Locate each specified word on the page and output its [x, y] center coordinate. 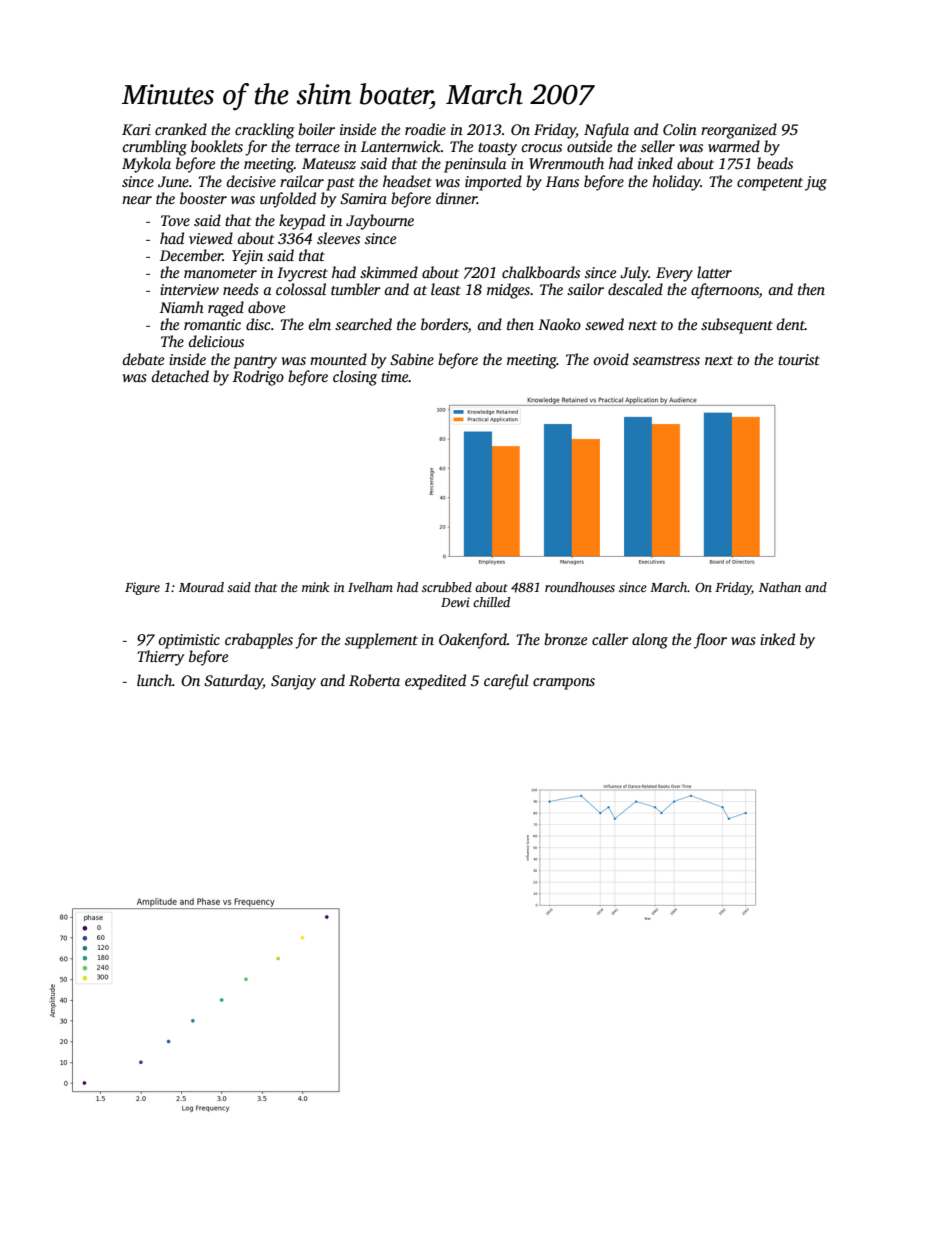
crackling [265, 131]
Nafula [606, 131]
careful [506, 682]
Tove [175, 220]
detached [180, 376]
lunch [154, 680]
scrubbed [447, 587]
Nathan [780, 587]
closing [355, 378]
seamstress [666, 360]
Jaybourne [380, 222]
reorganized [739, 131]
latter [714, 272]
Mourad [201, 587]
